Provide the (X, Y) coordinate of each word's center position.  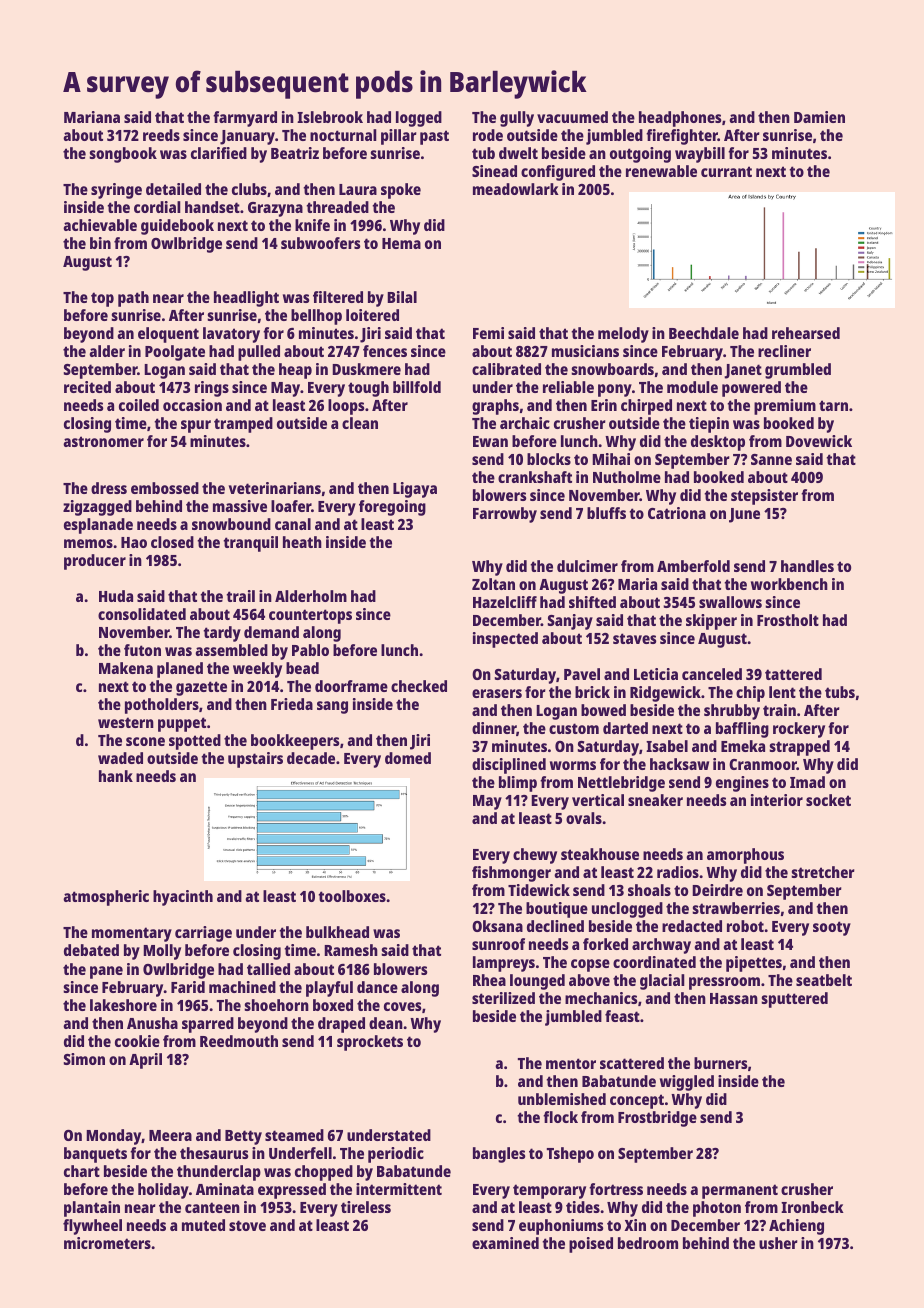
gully (517, 119)
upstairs (255, 760)
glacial (662, 982)
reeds (161, 135)
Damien (819, 117)
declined (555, 926)
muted (203, 1225)
